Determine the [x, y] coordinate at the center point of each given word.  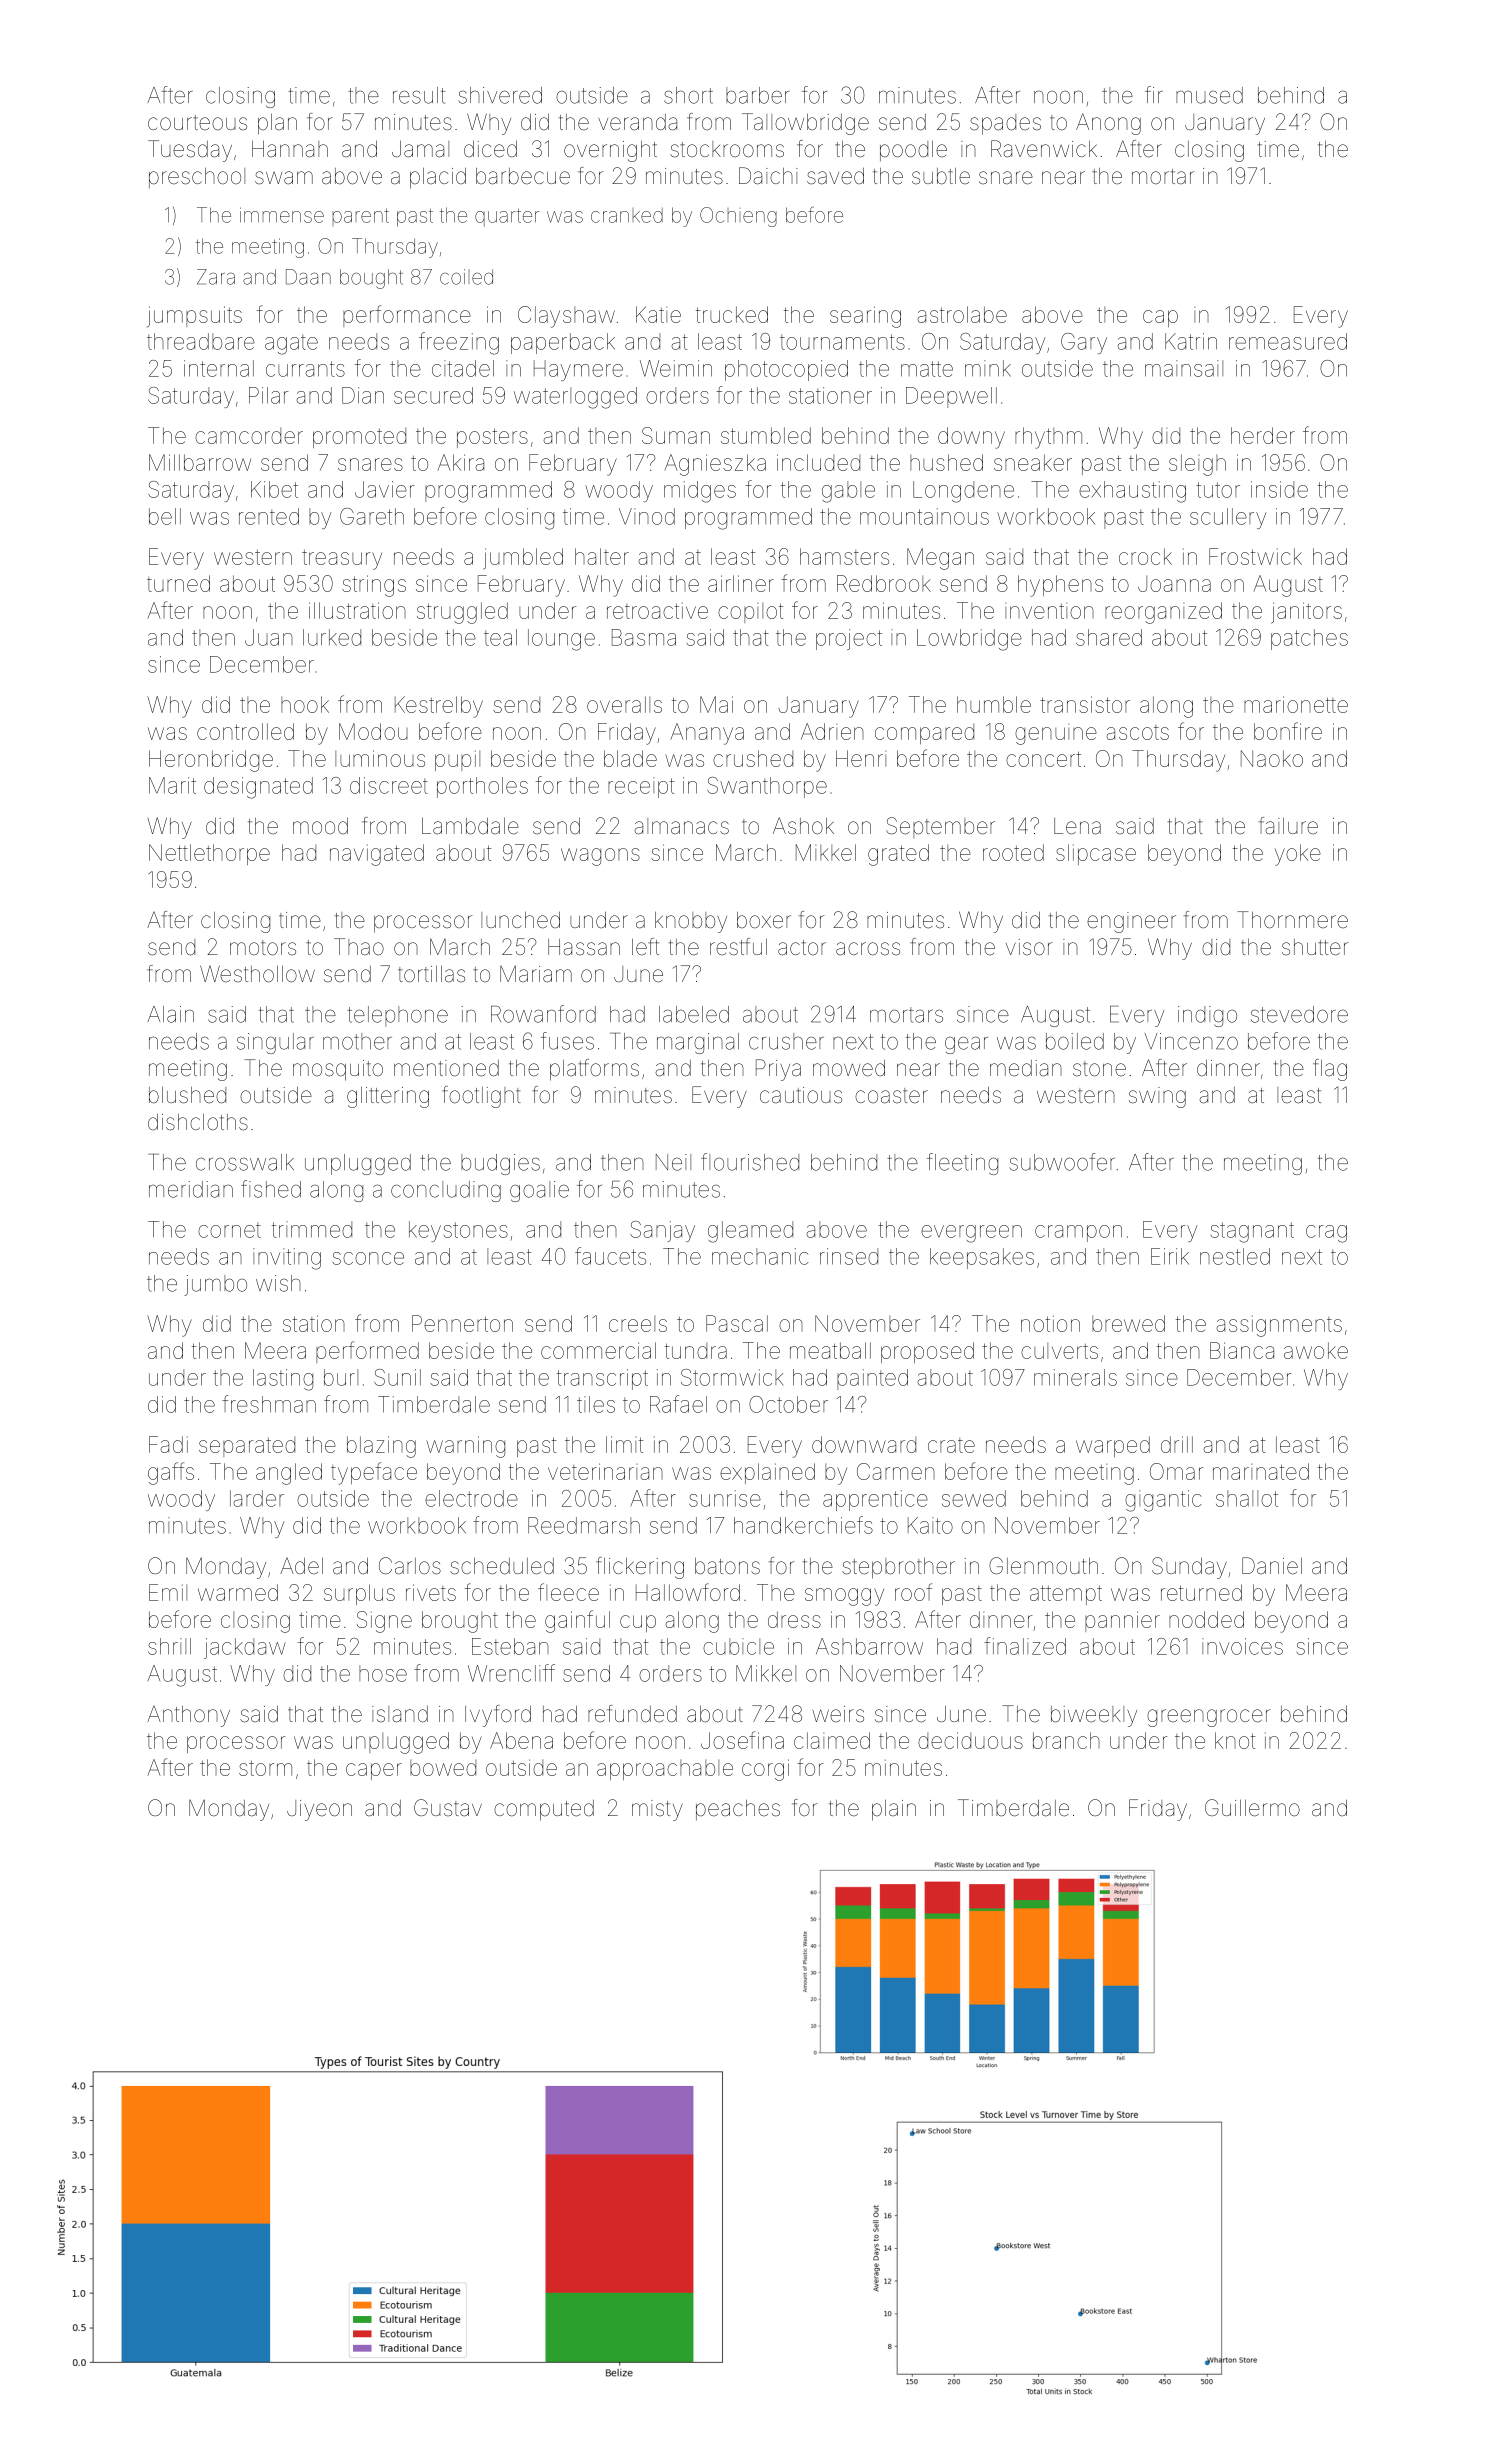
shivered [500, 95]
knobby [691, 922]
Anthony [188, 1716]
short [688, 95]
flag [1330, 1070]
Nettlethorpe [209, 854]
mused [1209, 95]
